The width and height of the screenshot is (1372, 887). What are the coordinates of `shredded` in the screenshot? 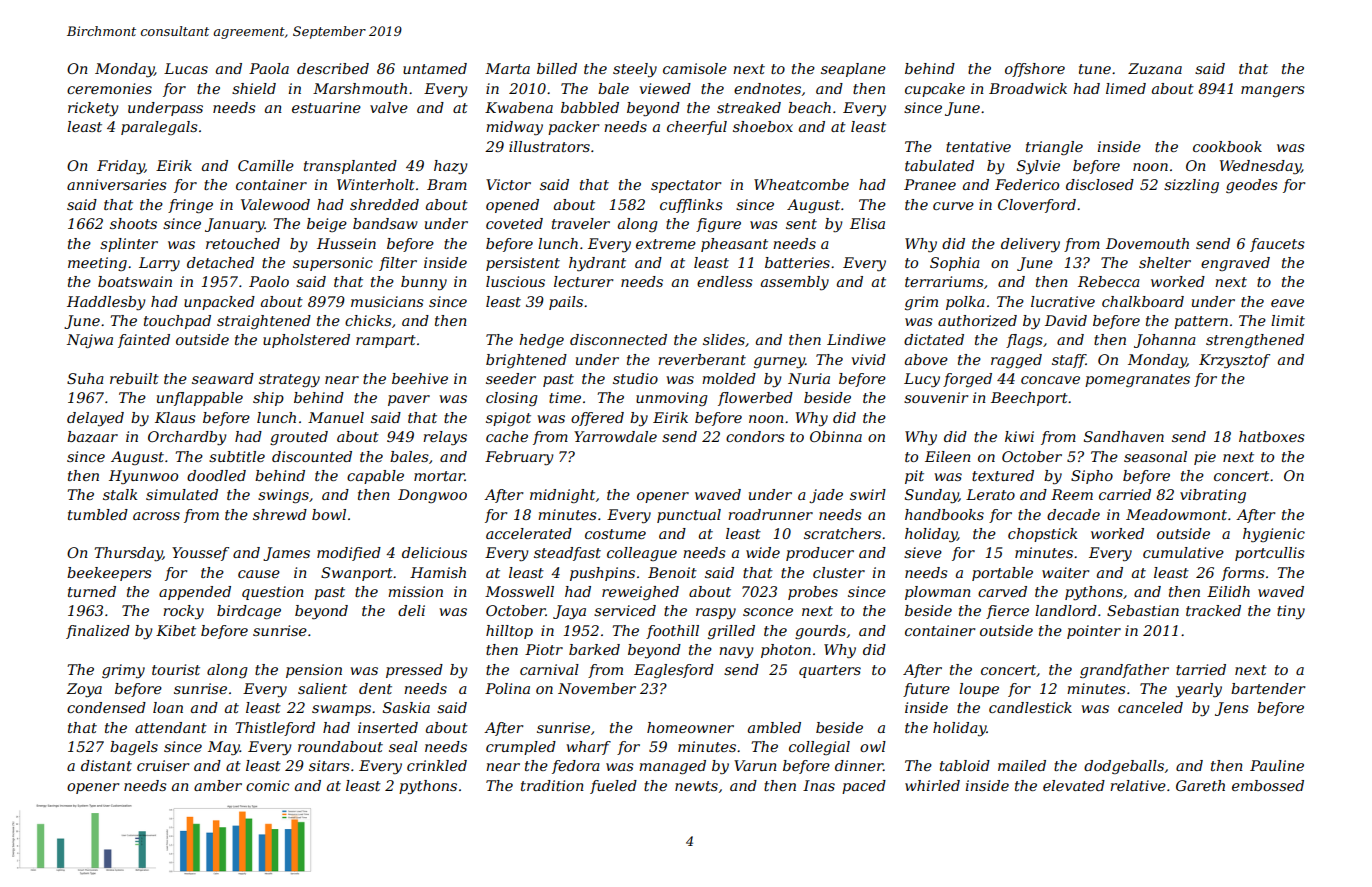 It's located at (384, 204).
